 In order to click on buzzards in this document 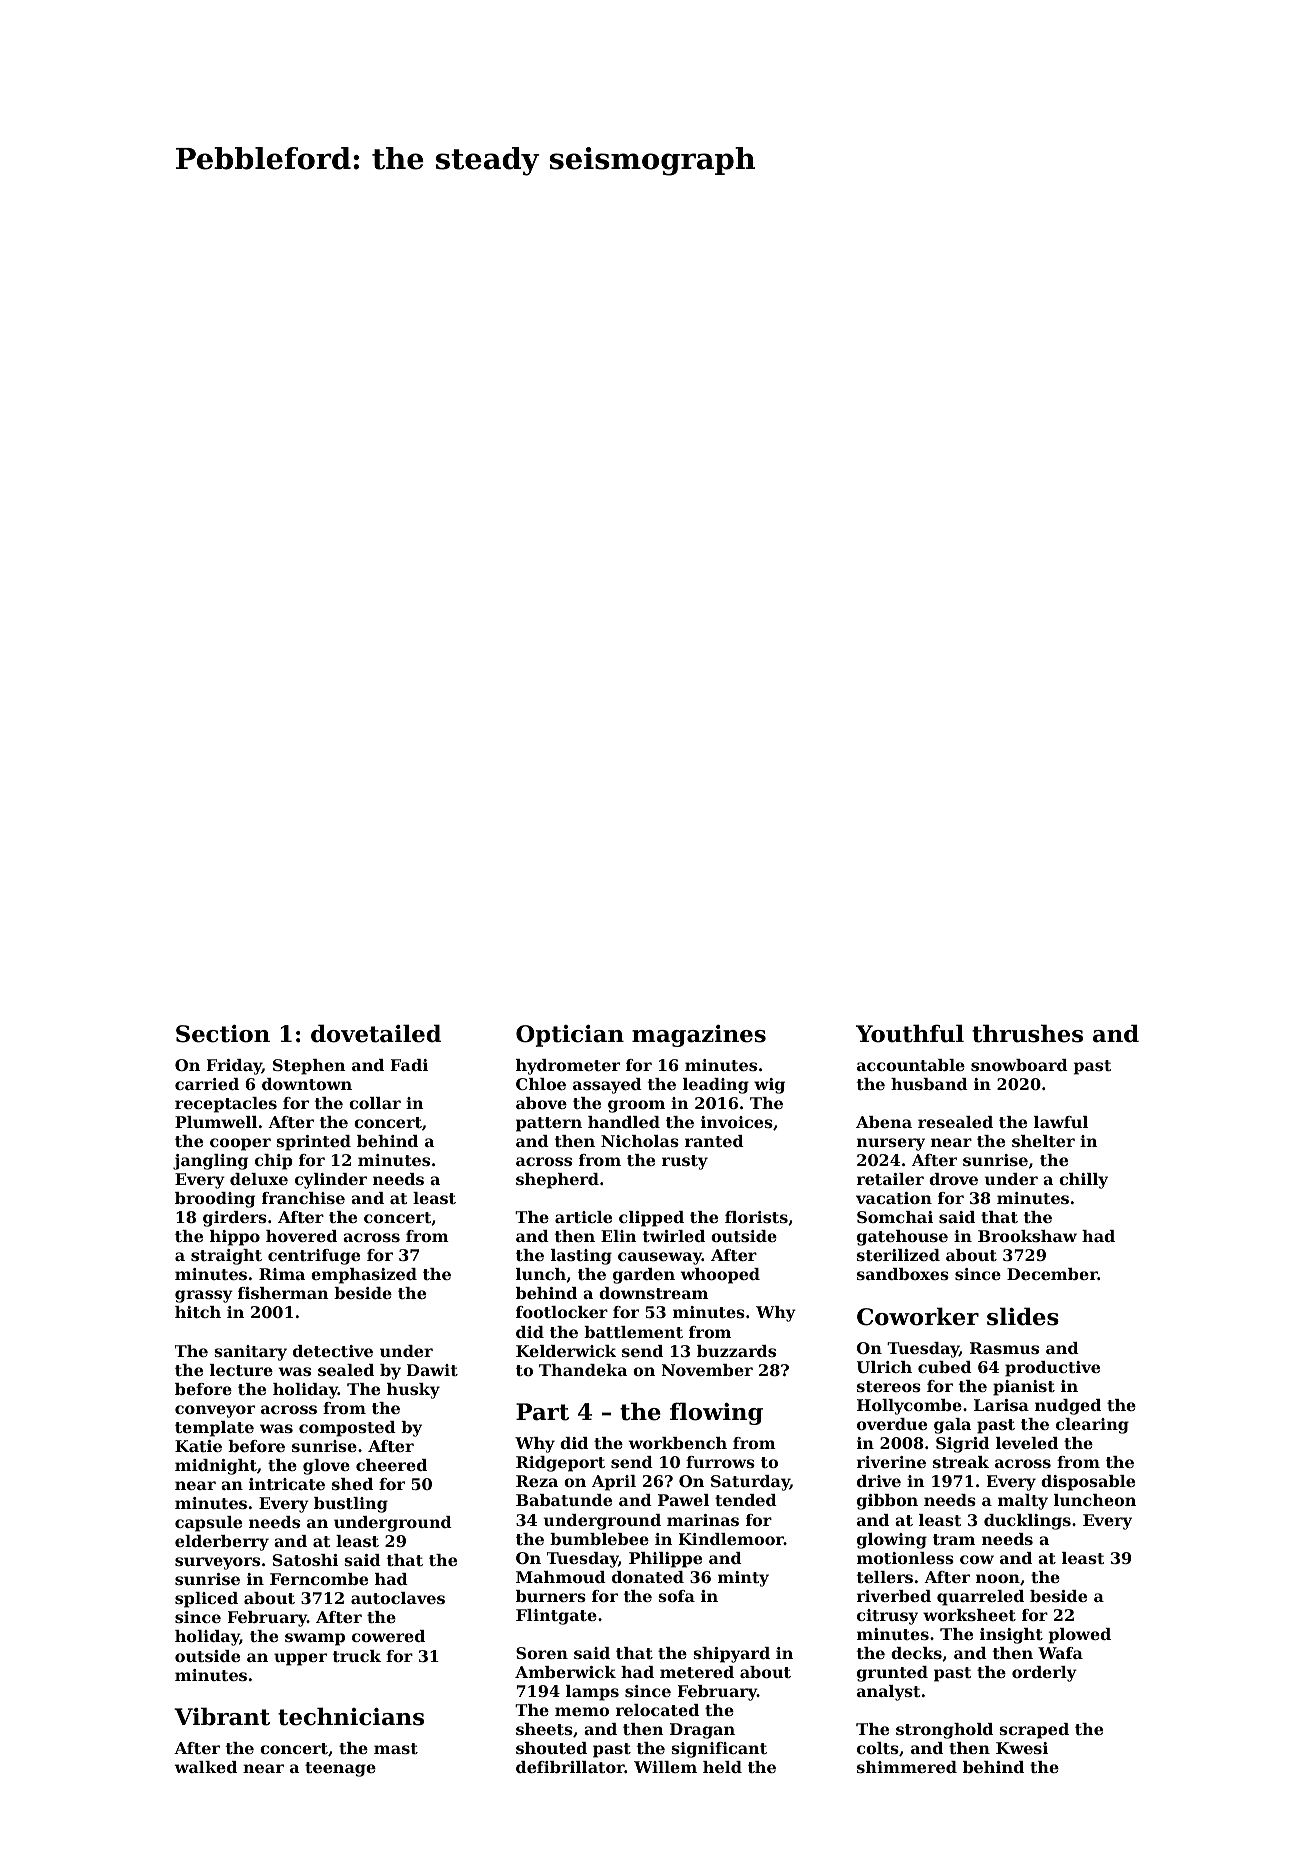, I will do `click(736, 1351)`.
